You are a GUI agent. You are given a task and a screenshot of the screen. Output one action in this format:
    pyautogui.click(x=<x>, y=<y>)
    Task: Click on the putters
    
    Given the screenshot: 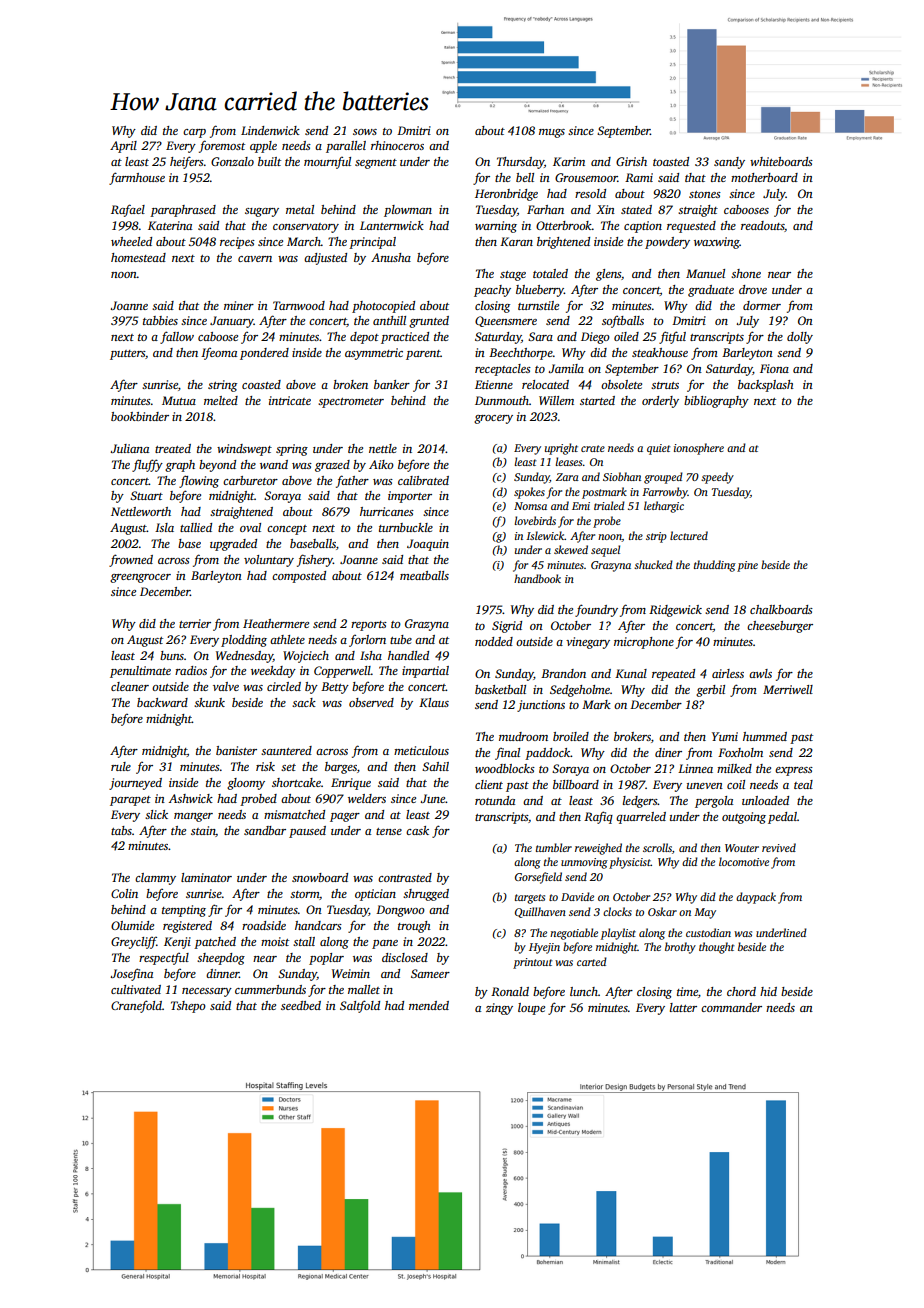 What is the action you would take?
    pyautogui.click(x=127, y=355)
